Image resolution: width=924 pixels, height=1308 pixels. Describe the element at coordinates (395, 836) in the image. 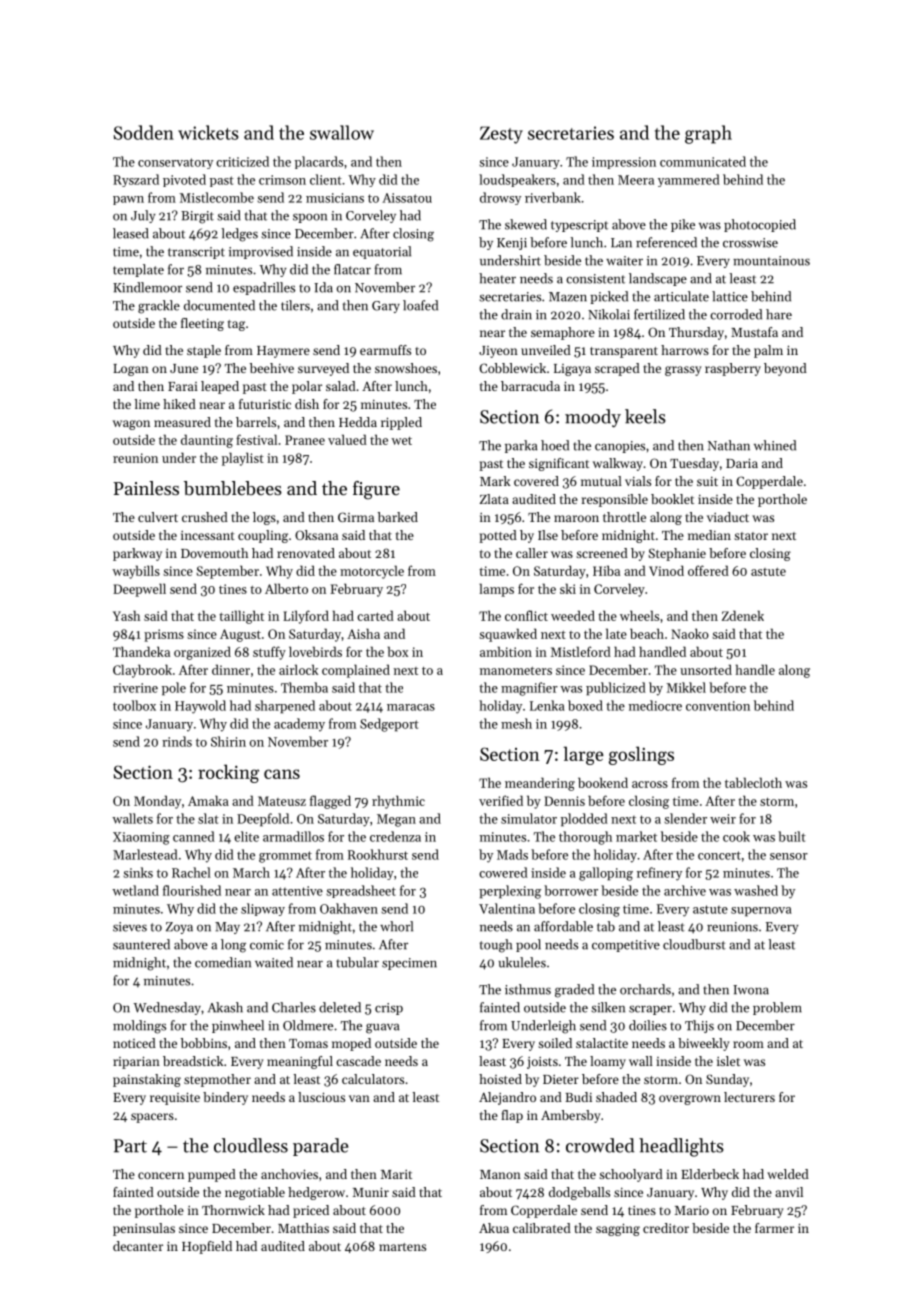

I see `credenza` at that location.
